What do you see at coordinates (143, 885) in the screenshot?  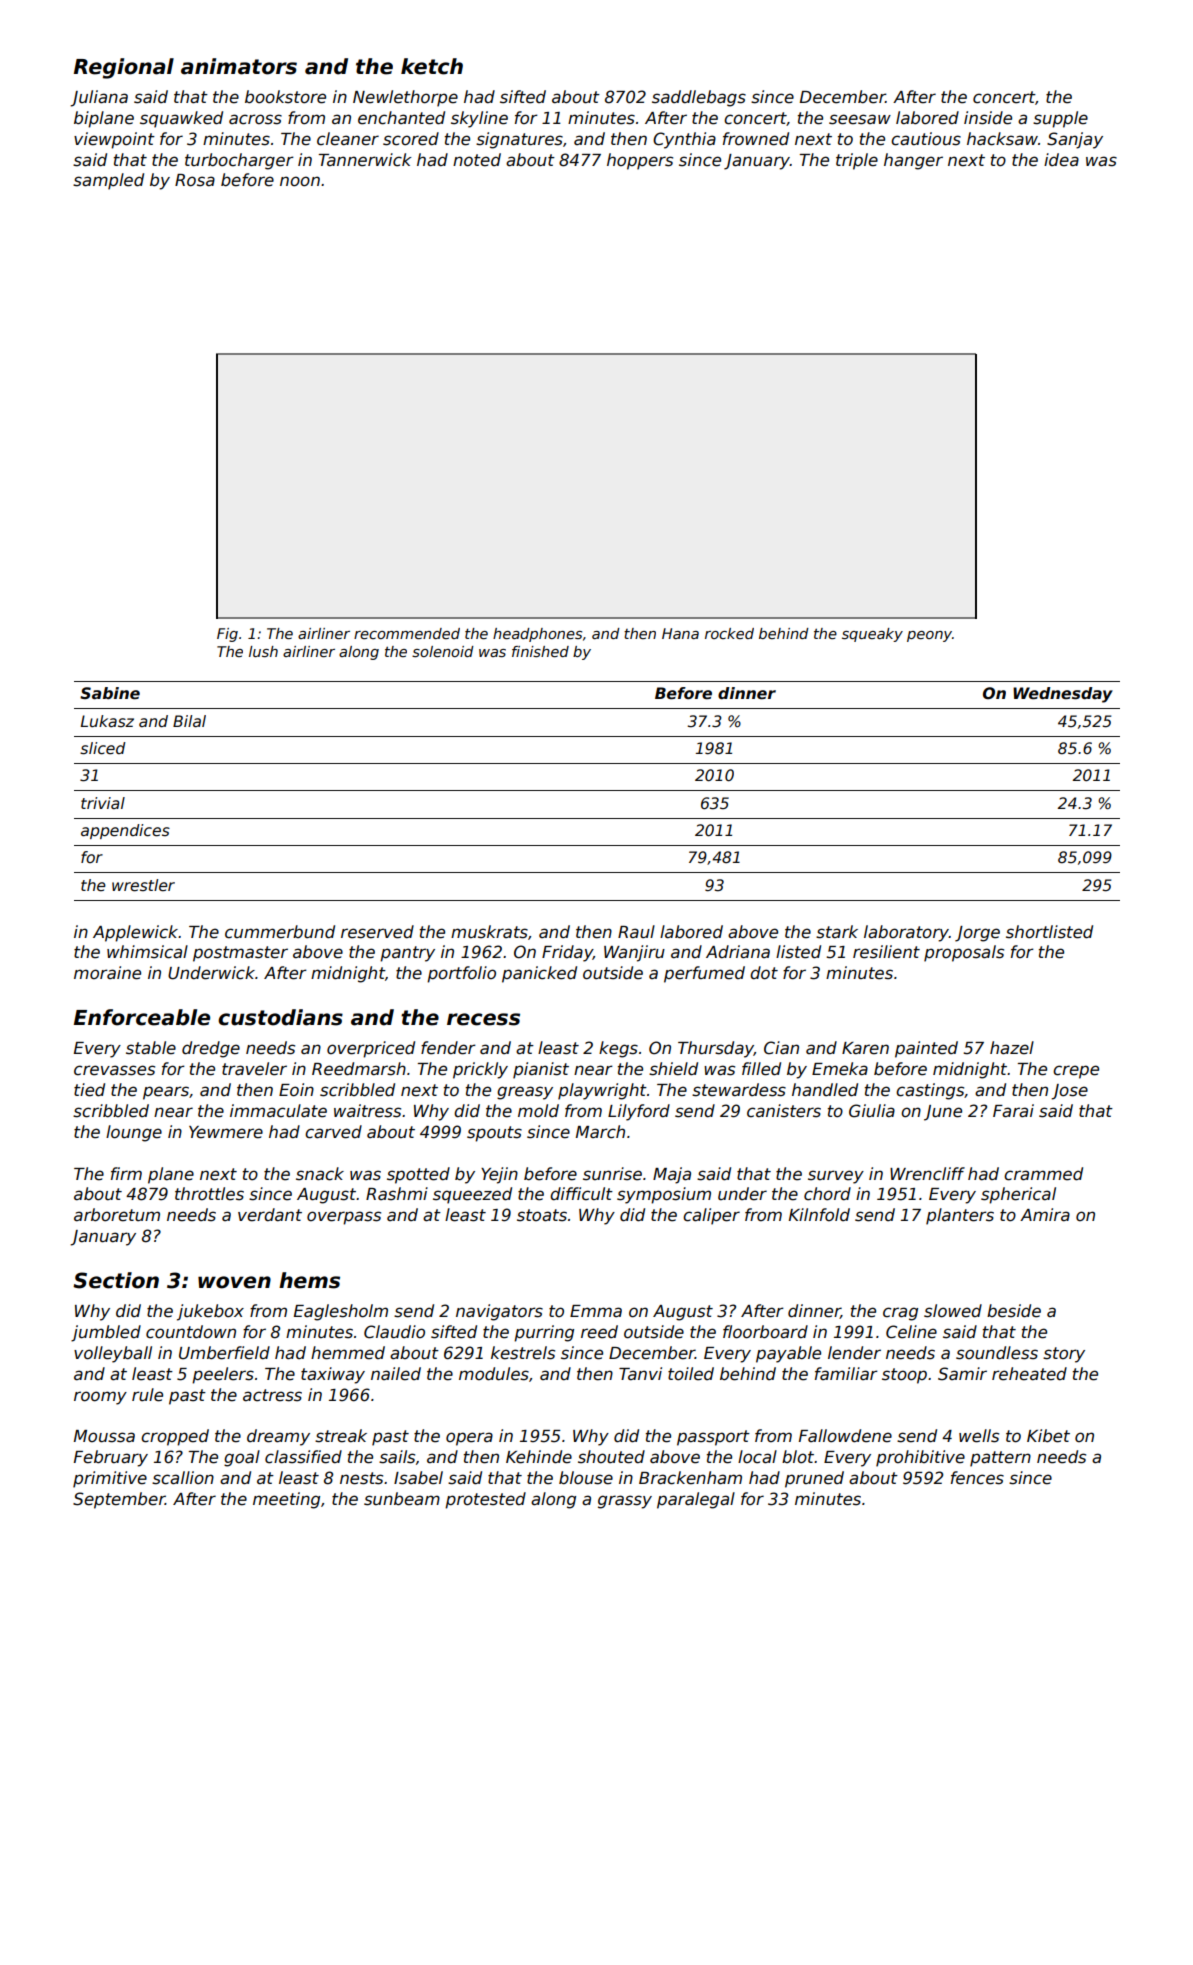 I see `wrestler` at bounding box center [143, 885].
